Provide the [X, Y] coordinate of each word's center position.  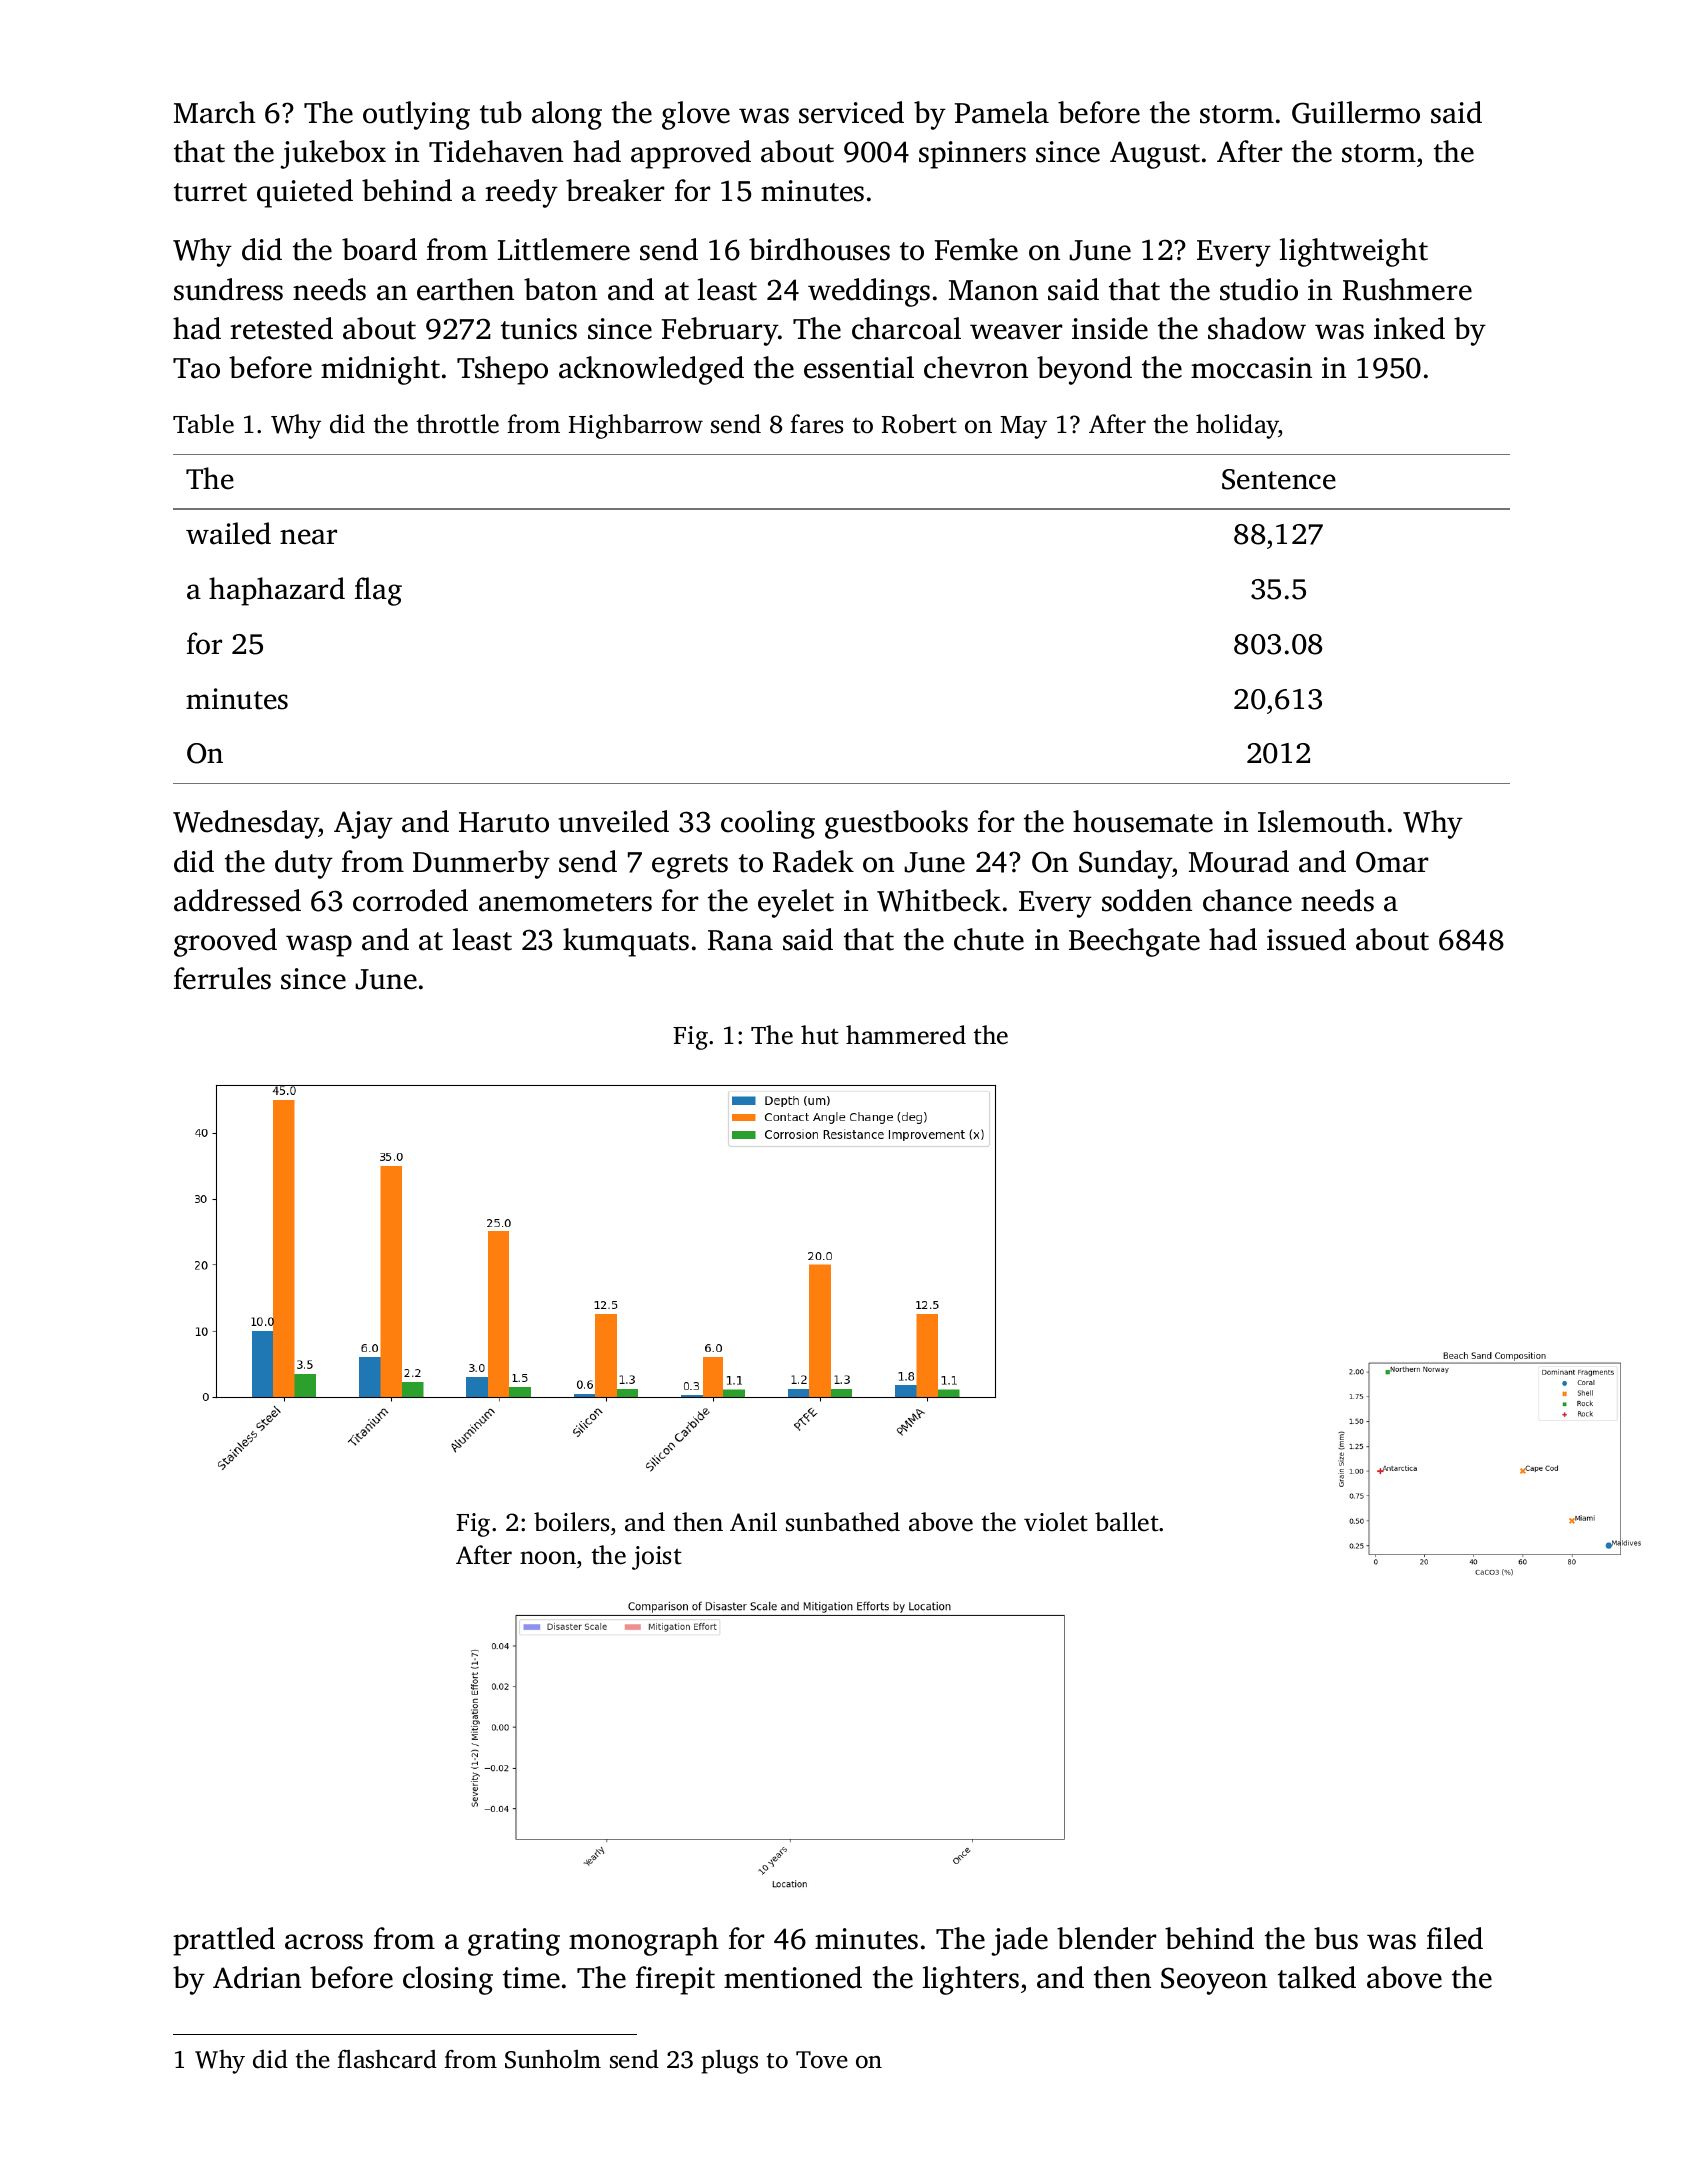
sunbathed [843, 1522]
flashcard [387, 2059]
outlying [416, 115]
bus [1336, 1938]
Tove [822, 2060]
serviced [851, 112]
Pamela [1002, 112]
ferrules [222, 978]
